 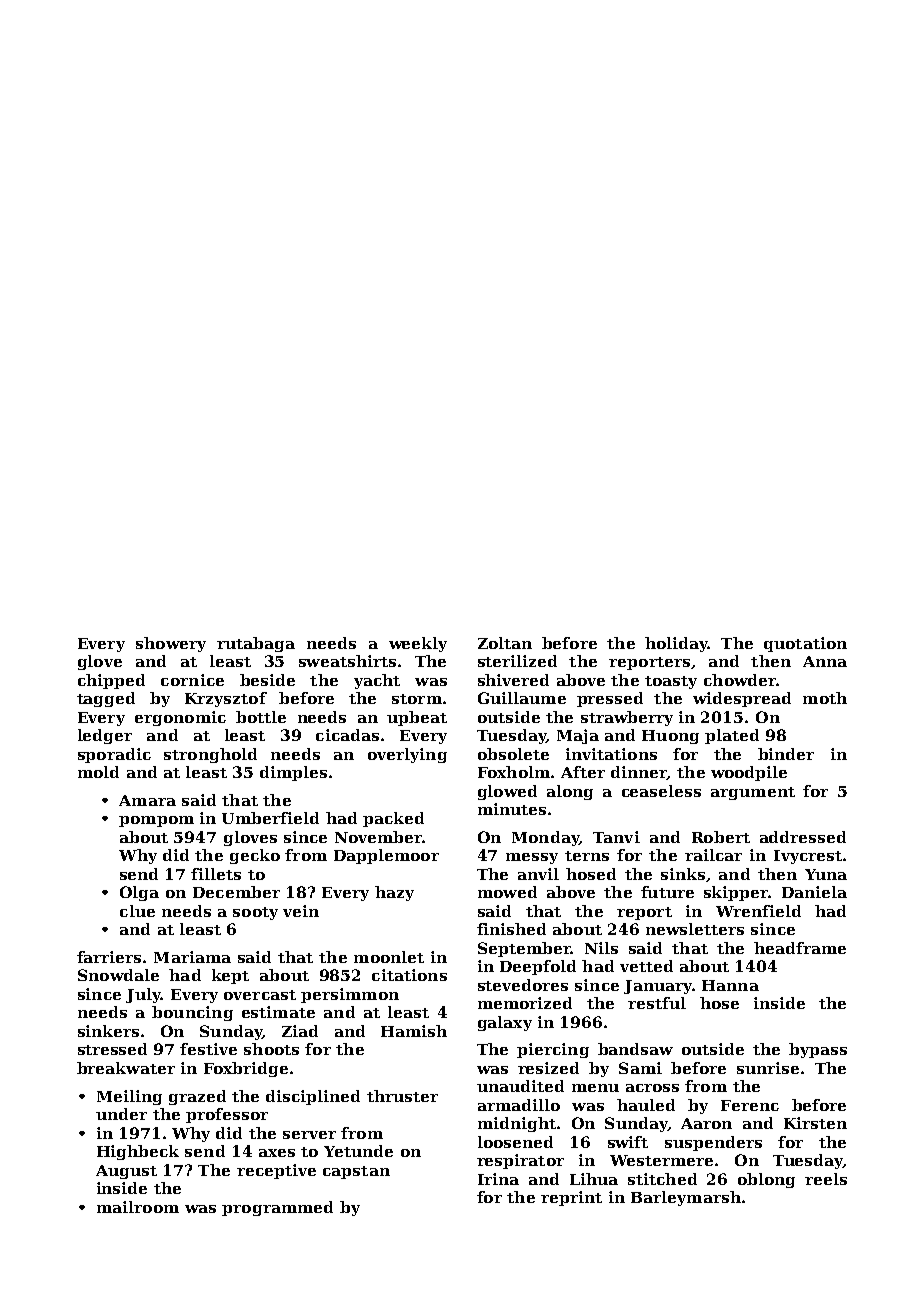 What do you see at coordinates (750, 1105) in the image?
I see `Ferenc` at bounding box center [750, 1105].
